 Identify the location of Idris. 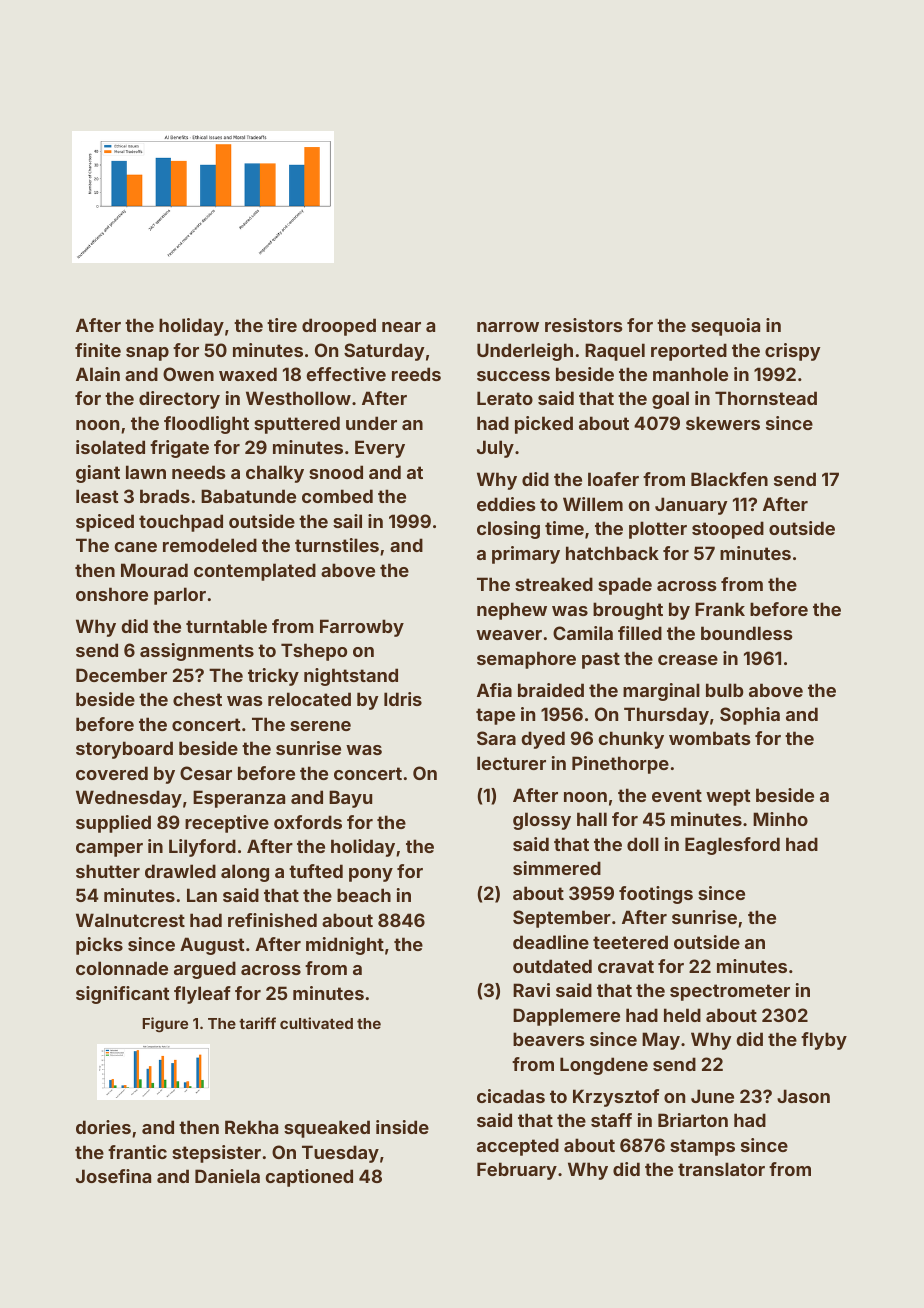
(403, 699).
